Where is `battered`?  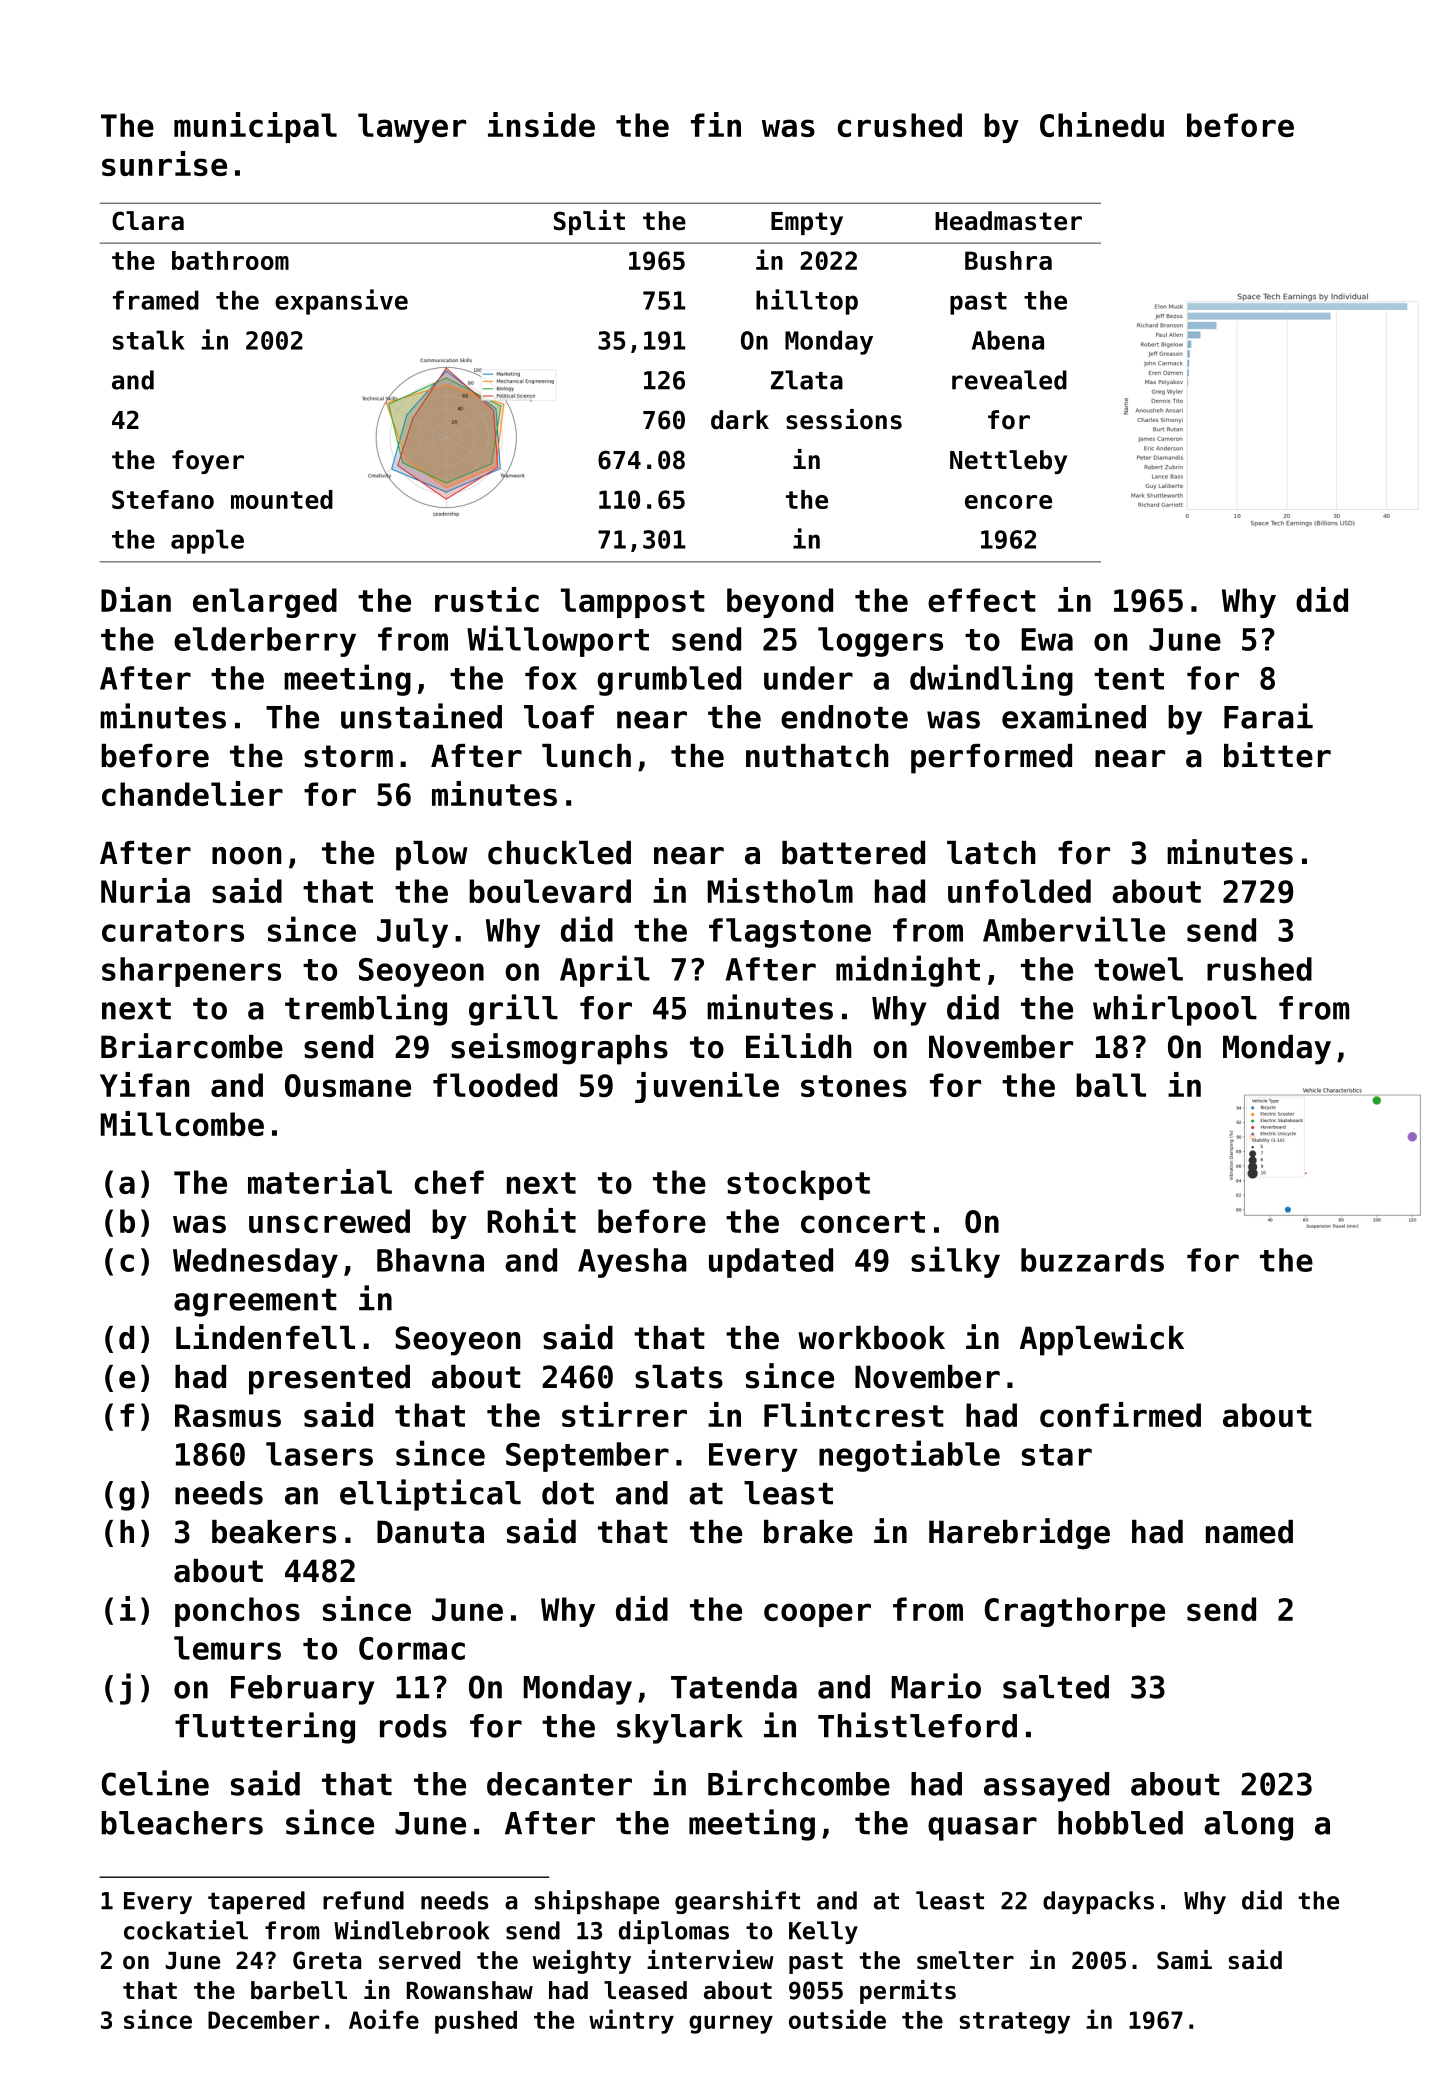
battered is located at coordinates (853, 853).
